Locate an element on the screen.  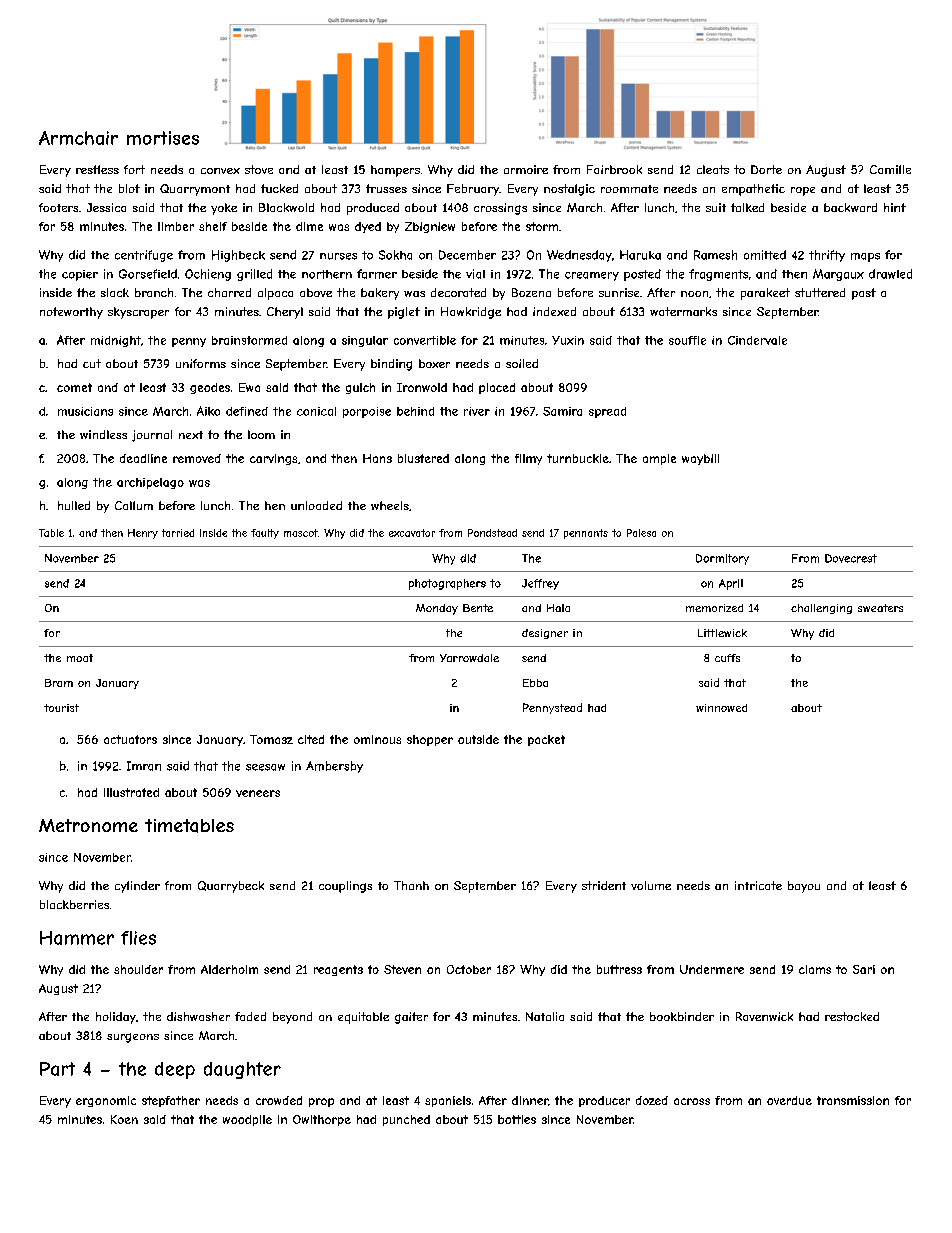
loom is located at coordinates (261, 434).
